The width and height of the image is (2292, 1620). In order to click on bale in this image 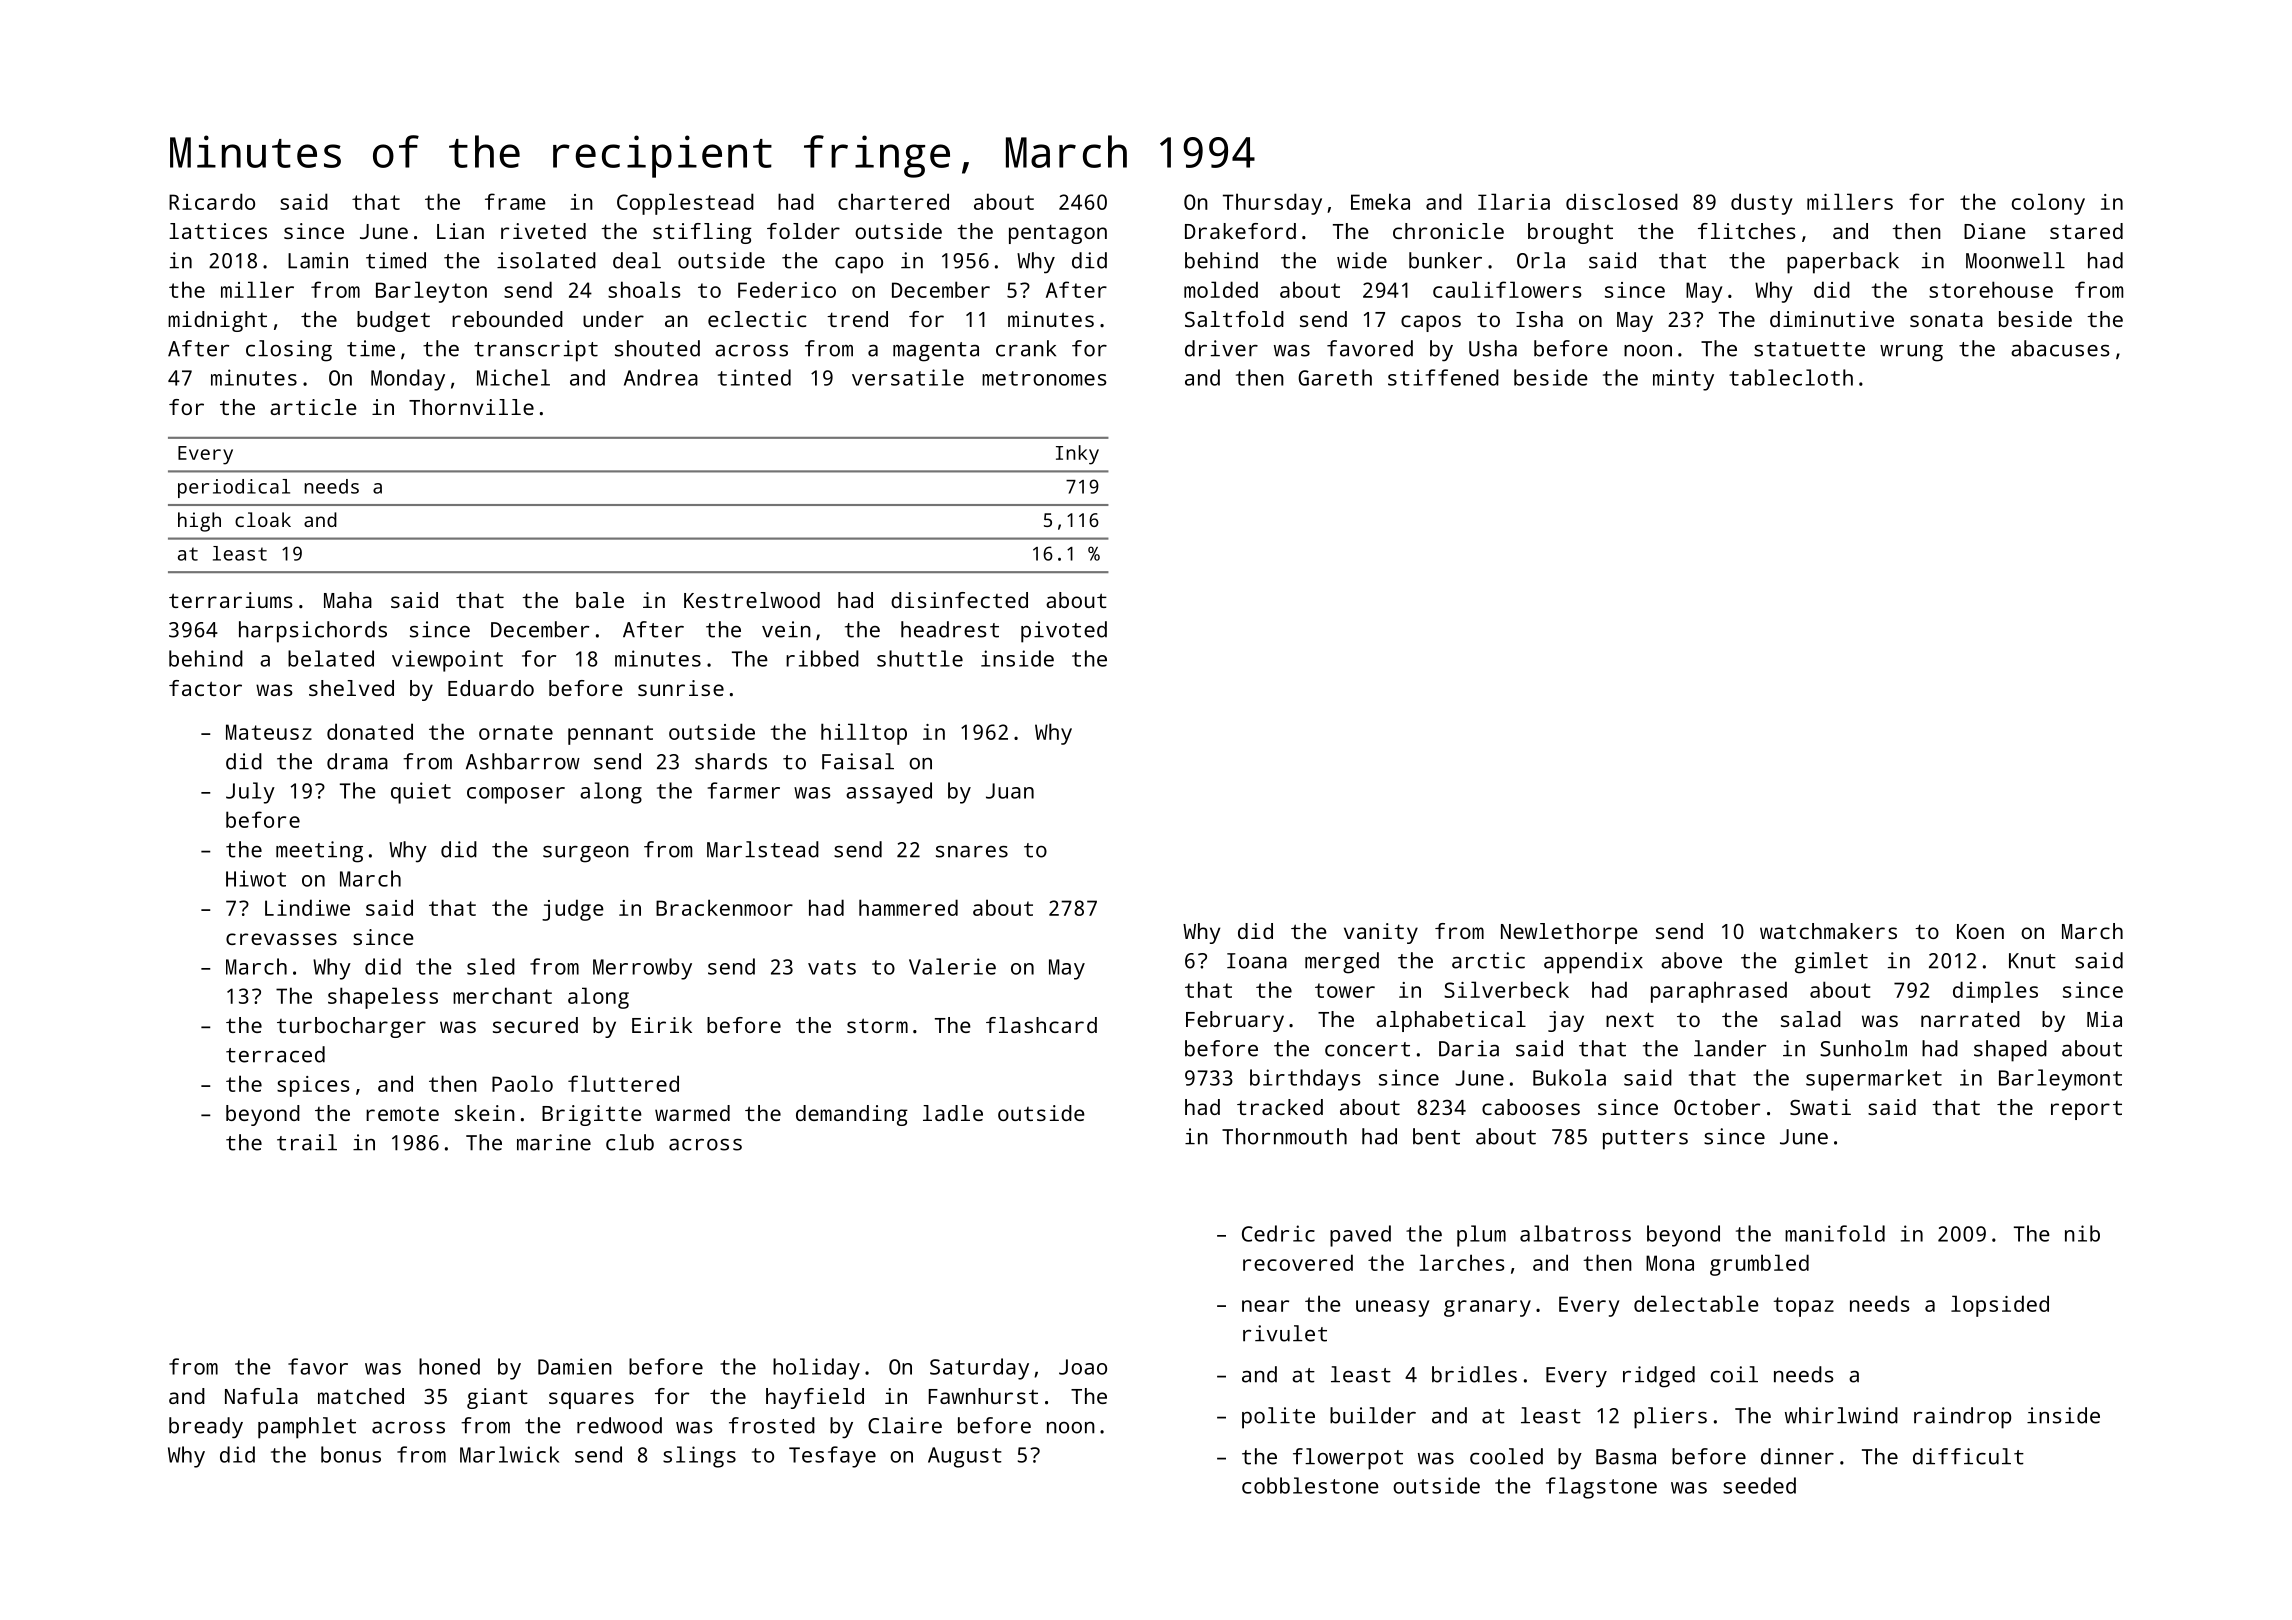, I will do `click(600, 600)`.
